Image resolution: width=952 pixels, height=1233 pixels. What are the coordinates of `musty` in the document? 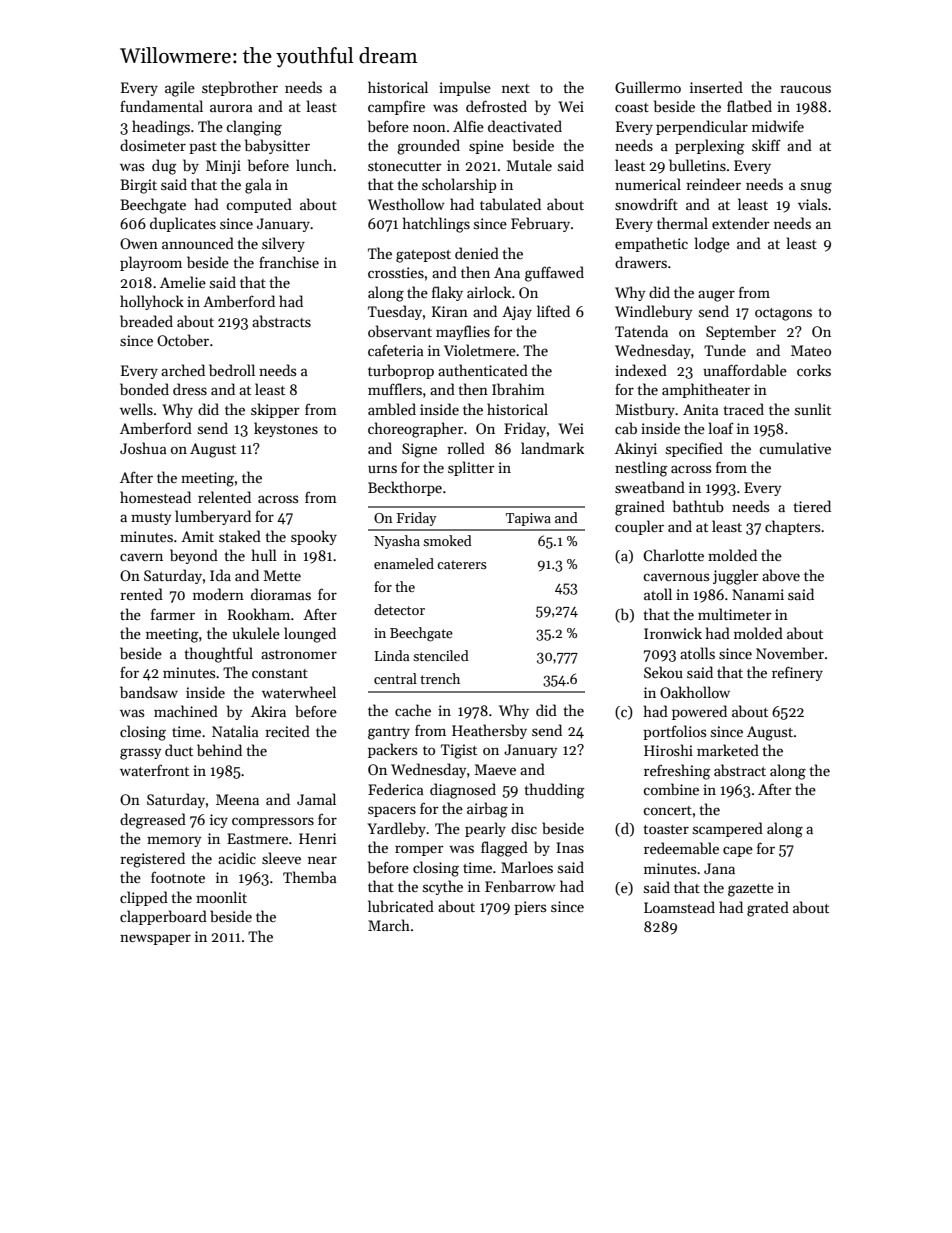 It's located at (151, 519).
